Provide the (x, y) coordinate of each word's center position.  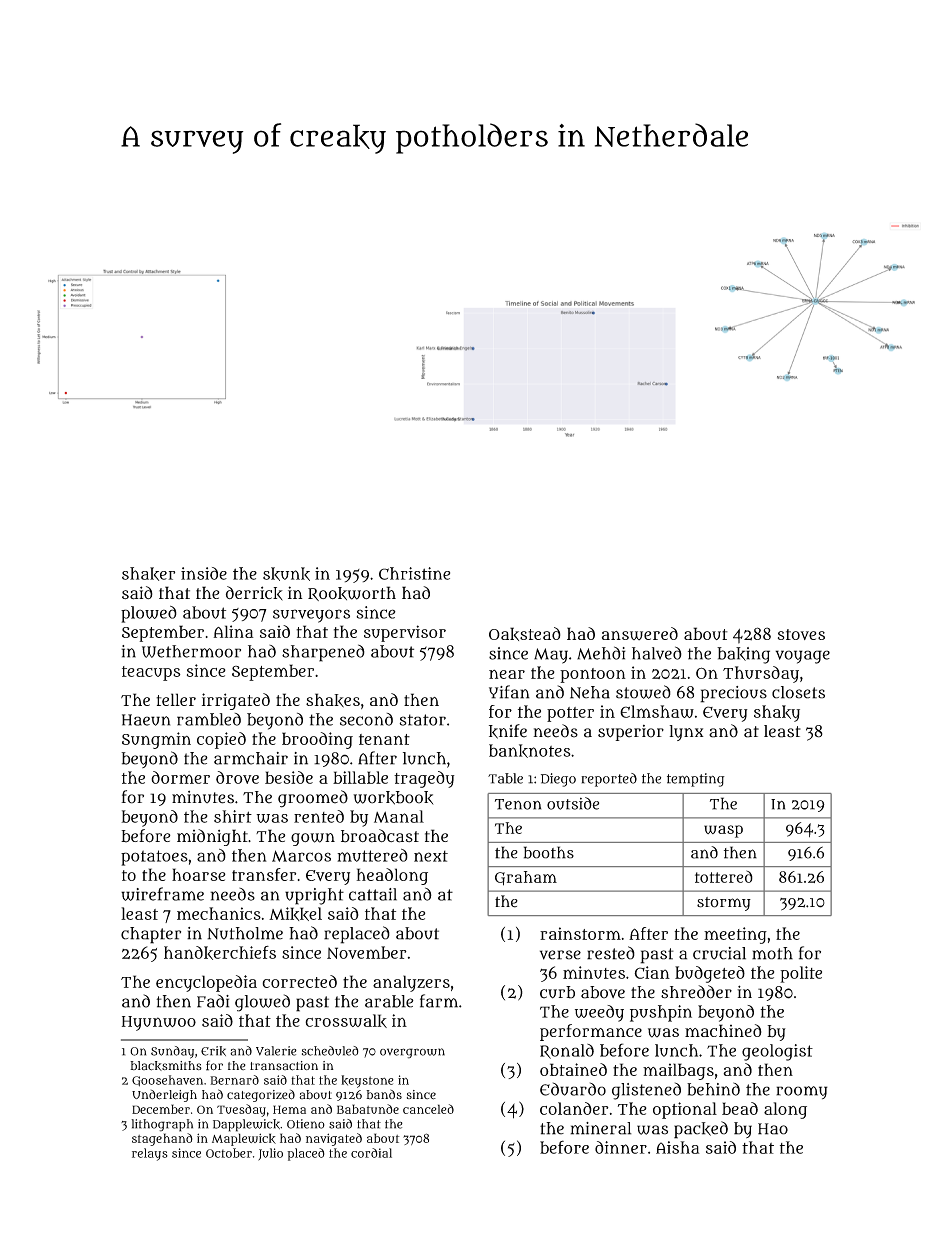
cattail (373, 894)
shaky (777, 713)
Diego (558, 780)
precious (733, 694)
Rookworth (352, 593)
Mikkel (295, 914)
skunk (286, 574)
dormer (180, 777)
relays (150, 1154)
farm (439, 1001)
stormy (724, 904)
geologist (777, 1052)
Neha (590, 692)
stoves (801, 634)
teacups (151, 673)
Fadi (213, 1001)
